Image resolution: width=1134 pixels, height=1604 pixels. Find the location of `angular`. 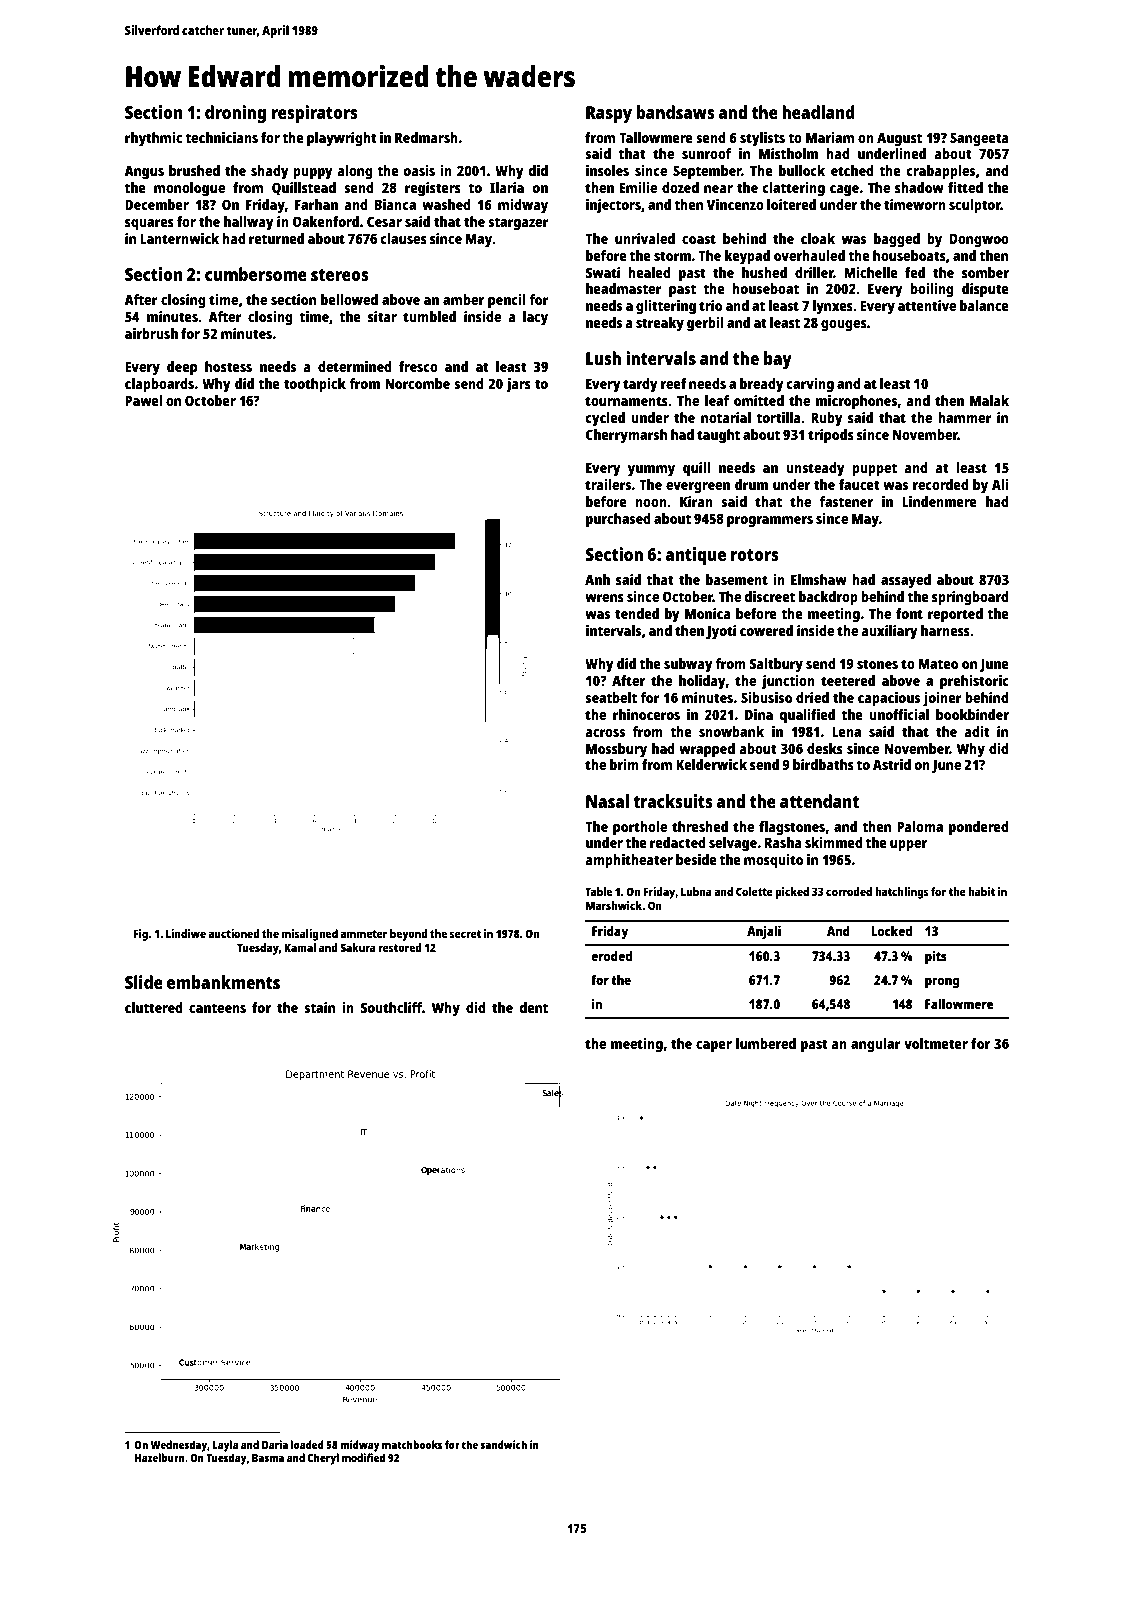

angular is located at coordinates (876, 1045).
